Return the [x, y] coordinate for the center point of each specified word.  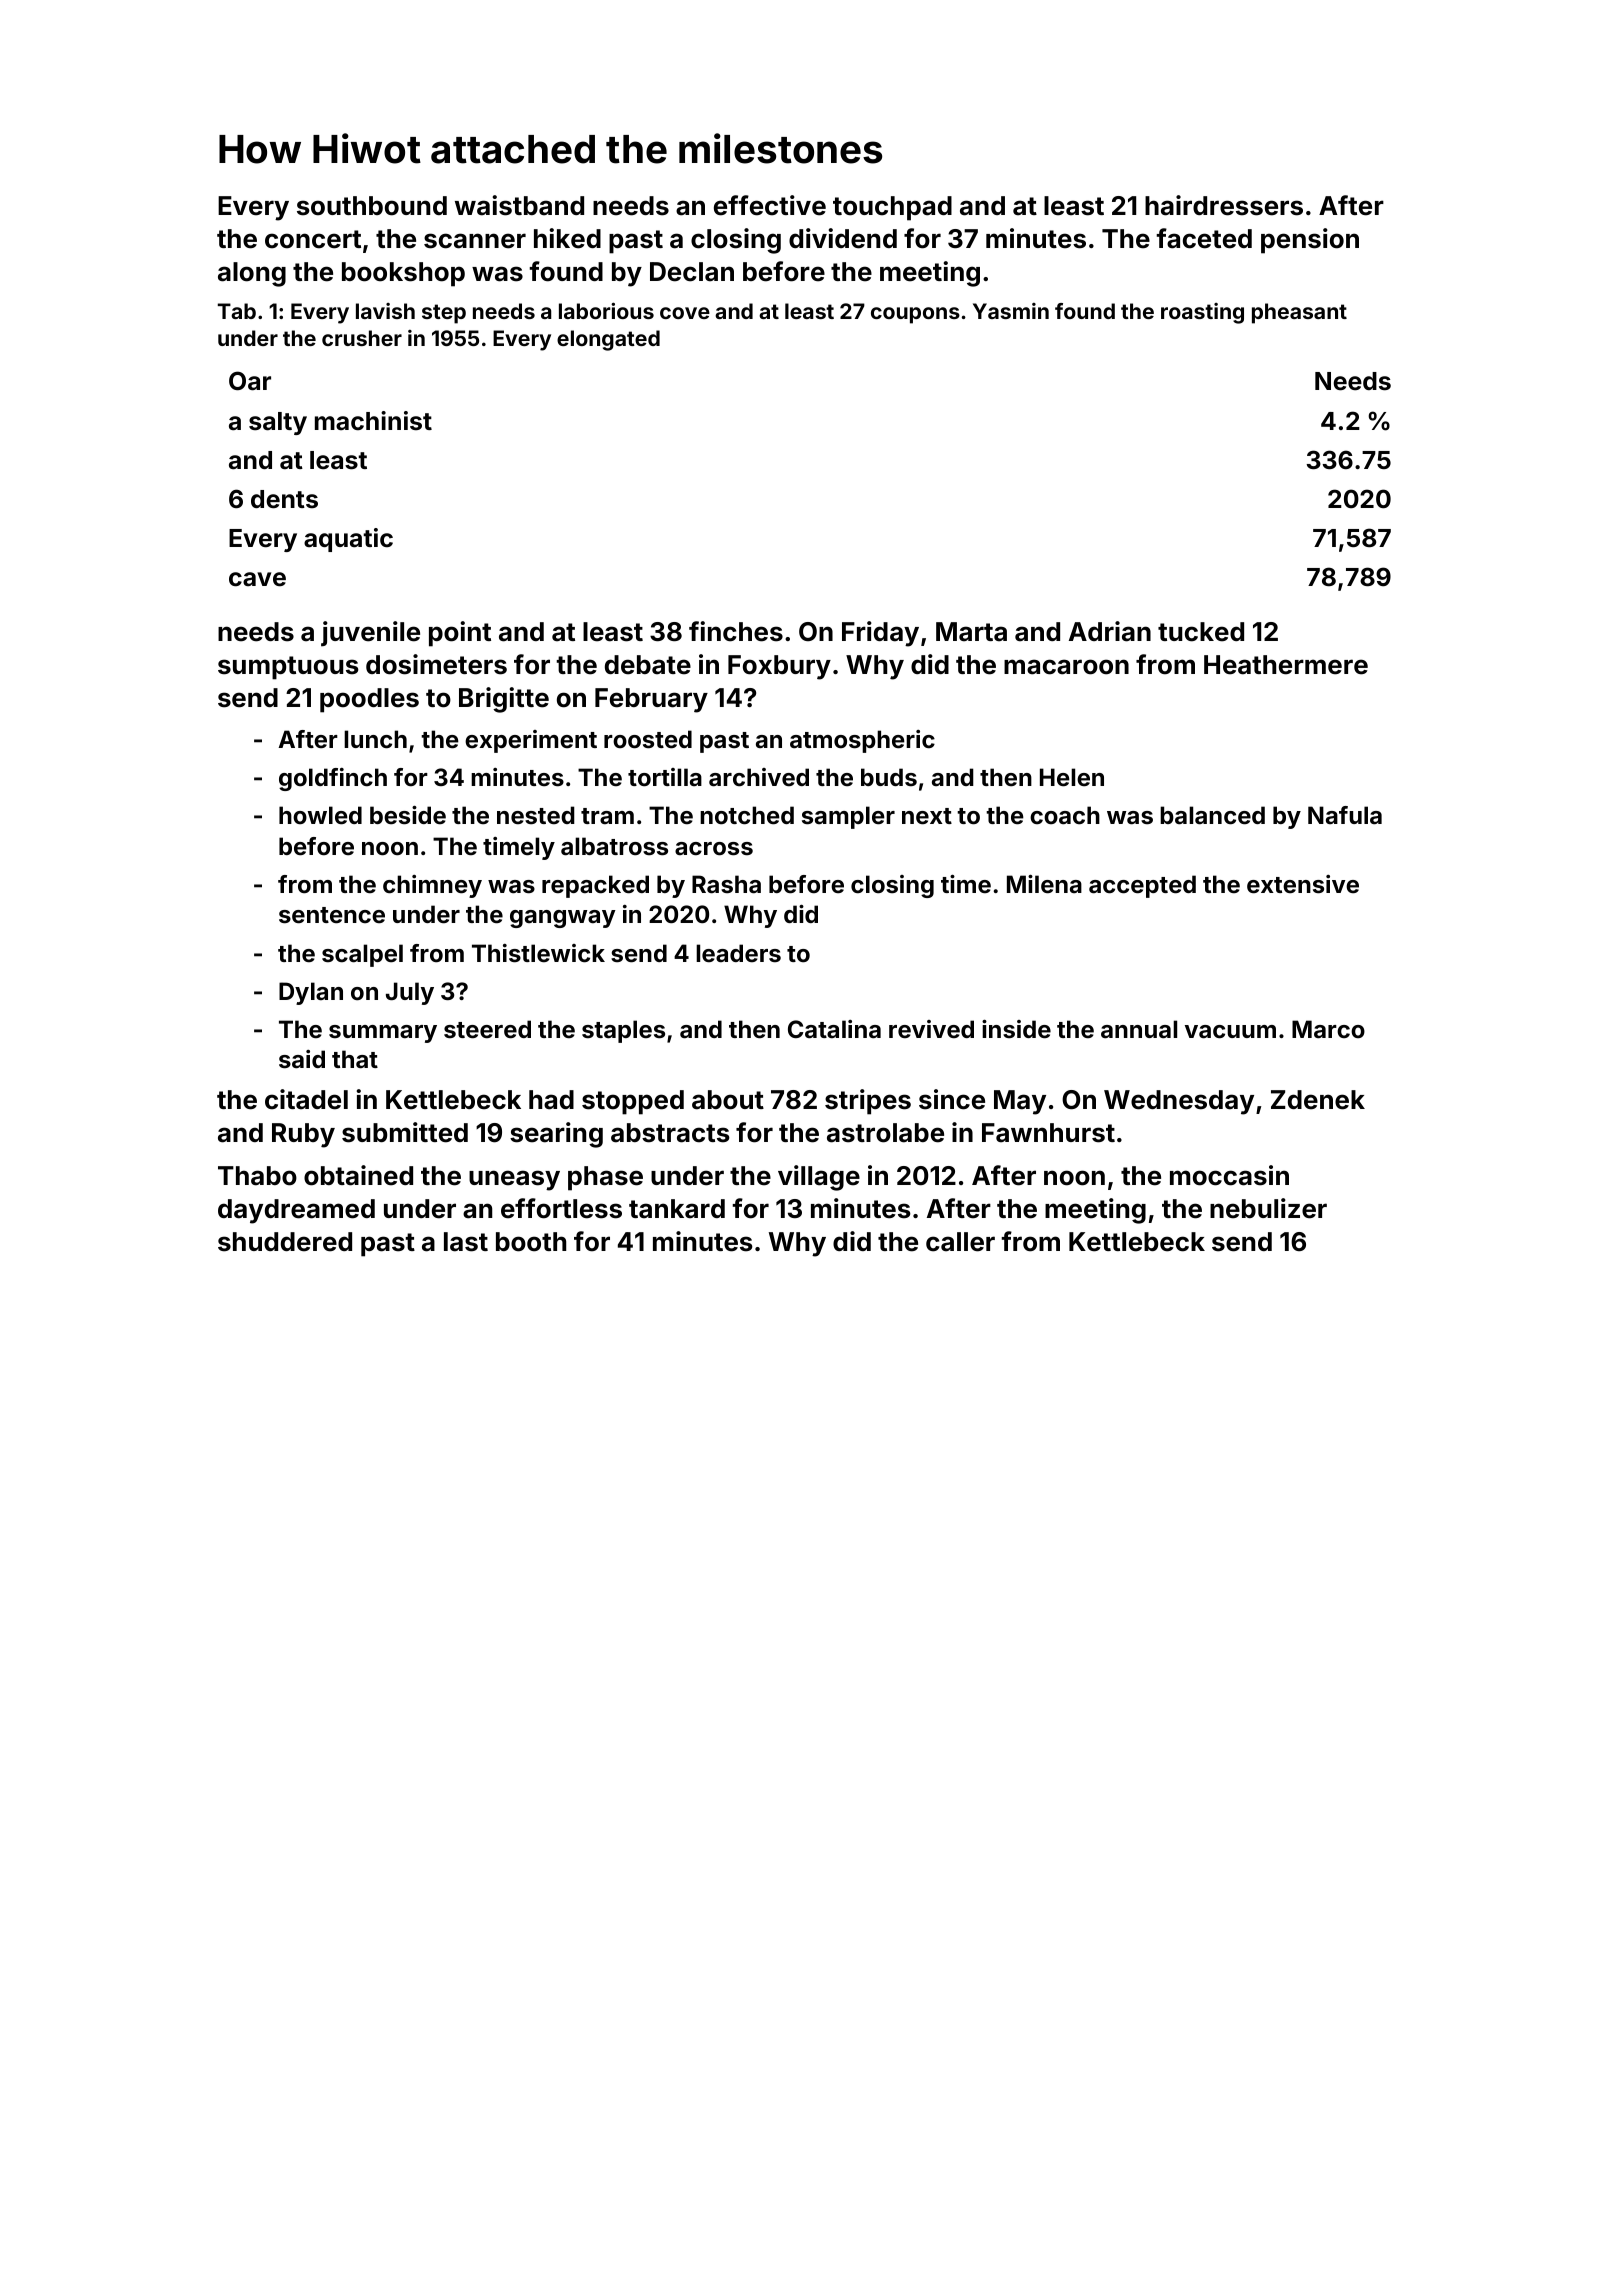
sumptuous [288, 668]
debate [648, 665]
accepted [1142, 886]
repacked [595, 886]
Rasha [726, 884]
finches [736, 631]
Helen [1072, 777]
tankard [677, 1209]
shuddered [285, 1242]
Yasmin [1011, 311]
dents [284, 499]
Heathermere [1286, 665]
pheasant [1299, 313]
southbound [372, 206]
